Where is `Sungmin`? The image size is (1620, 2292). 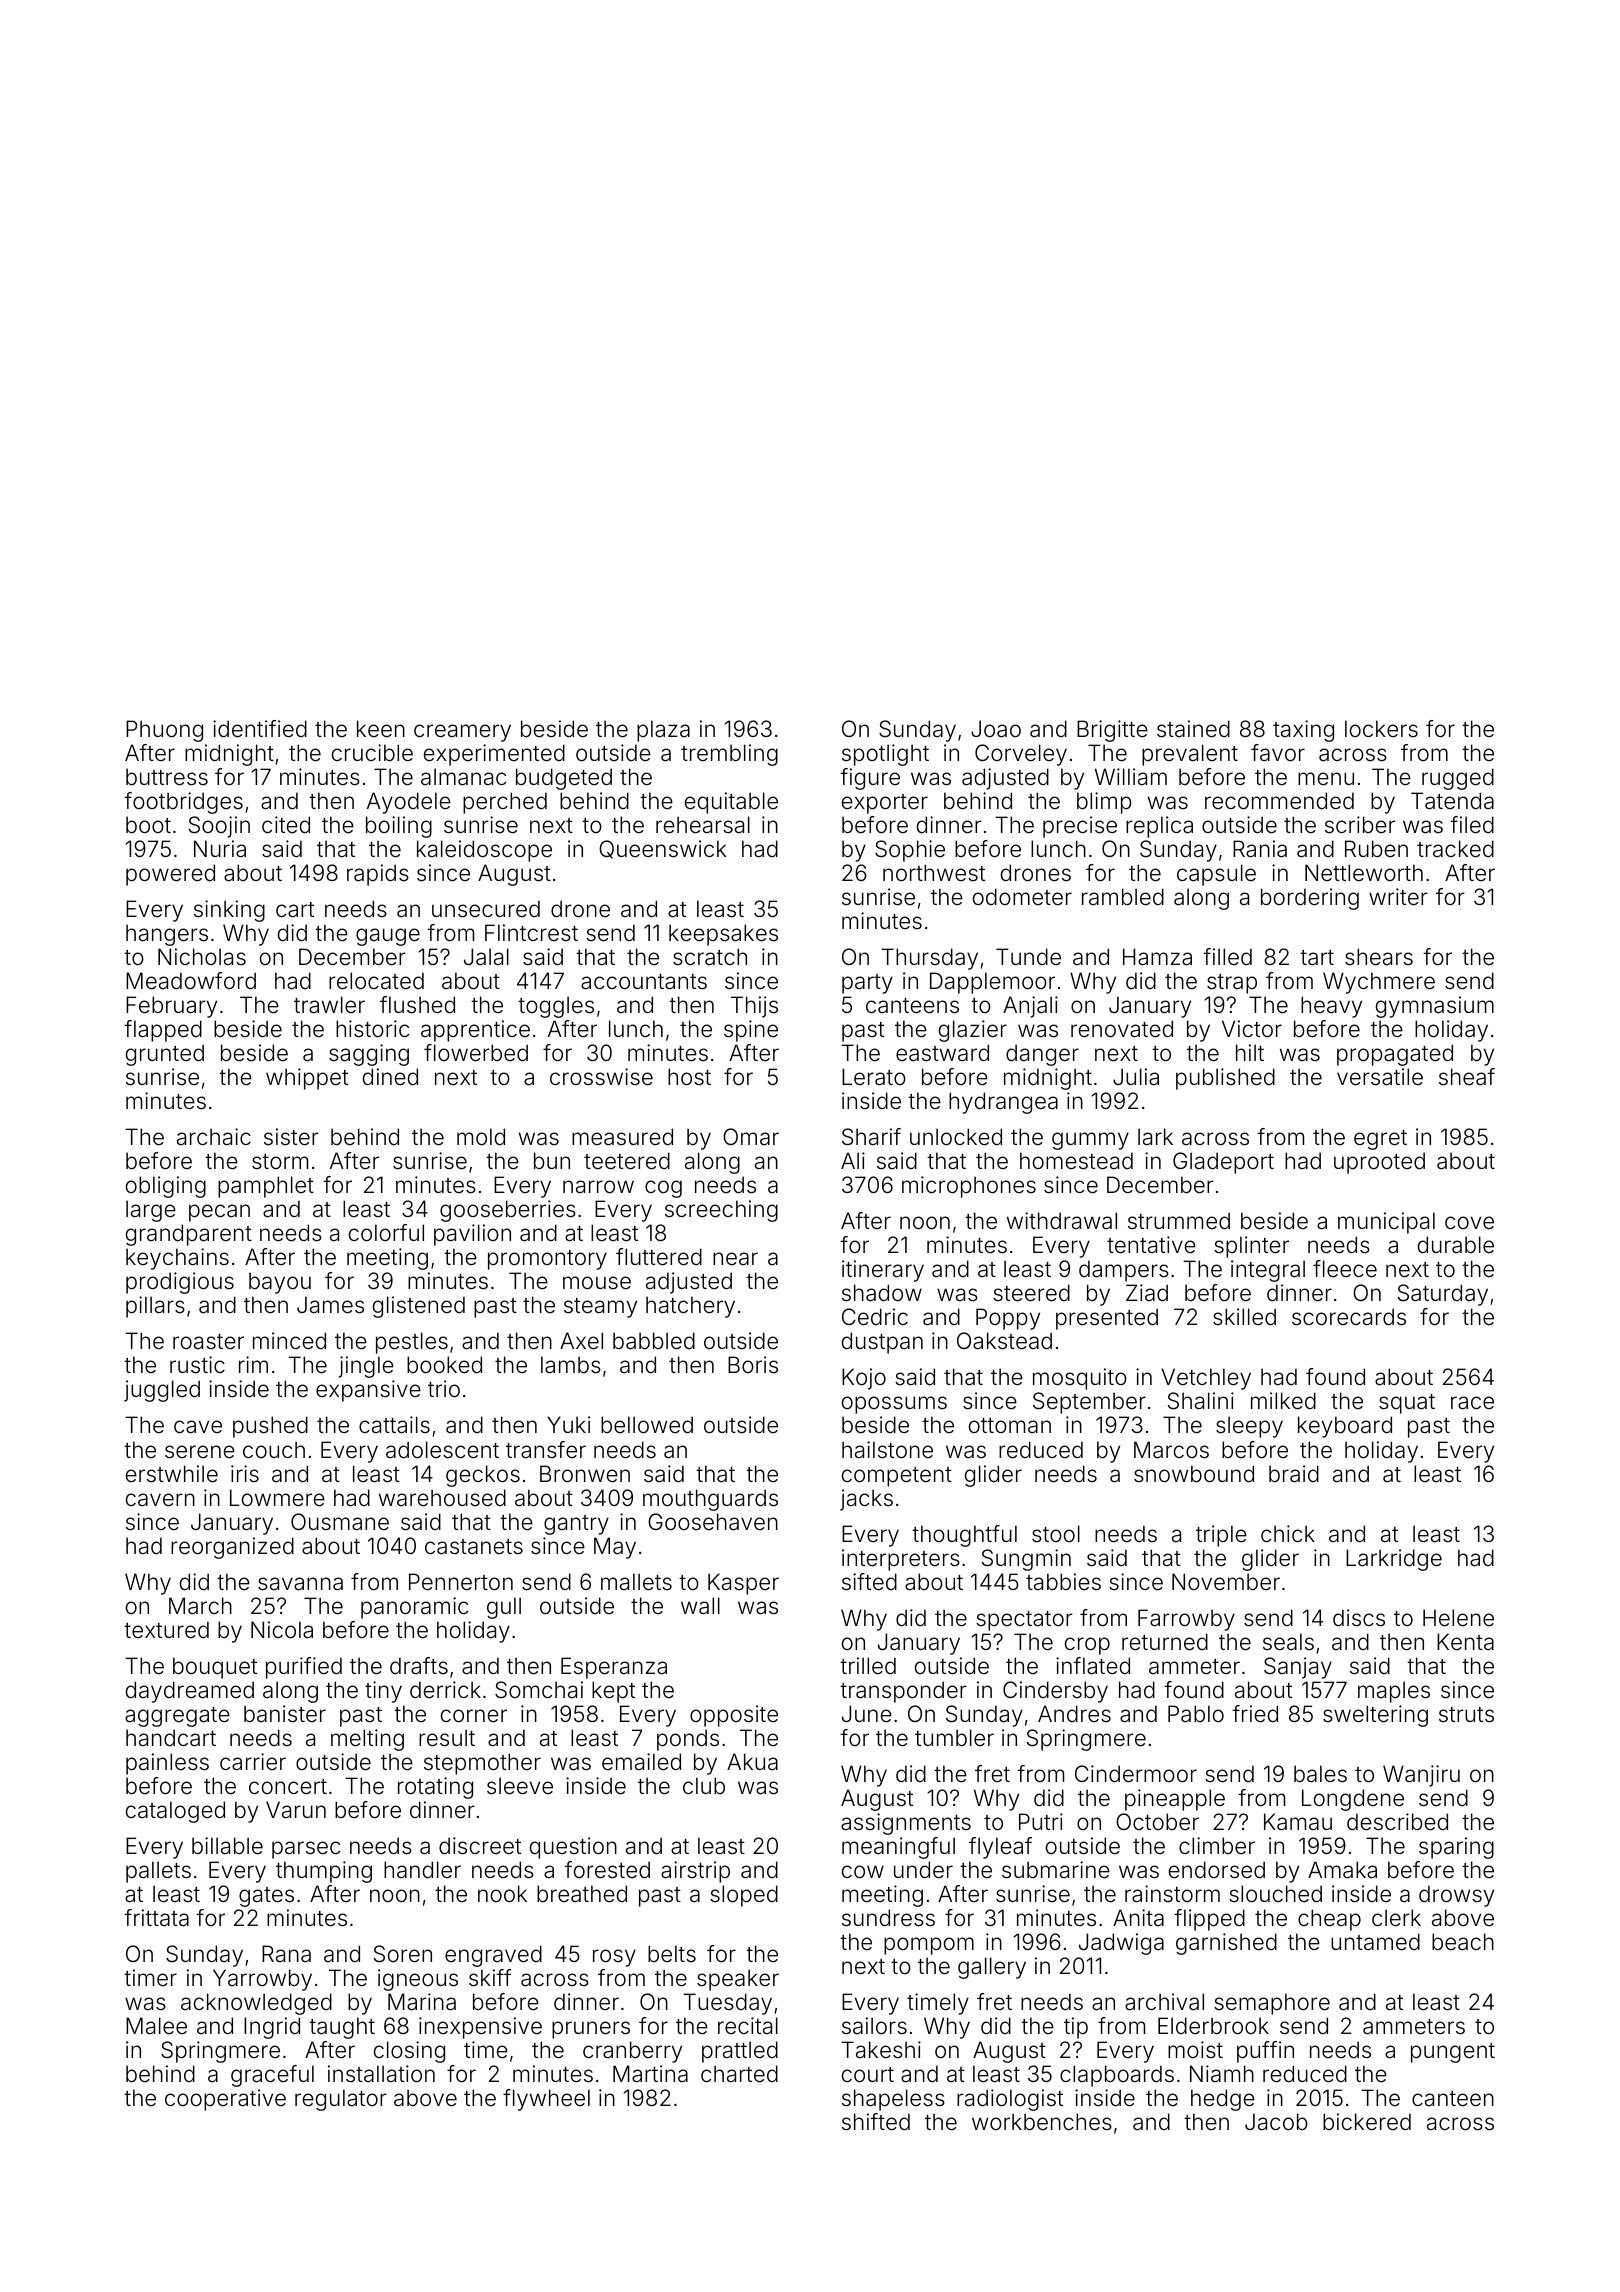 Sungmin is located at coordinates (1026, 1560).
